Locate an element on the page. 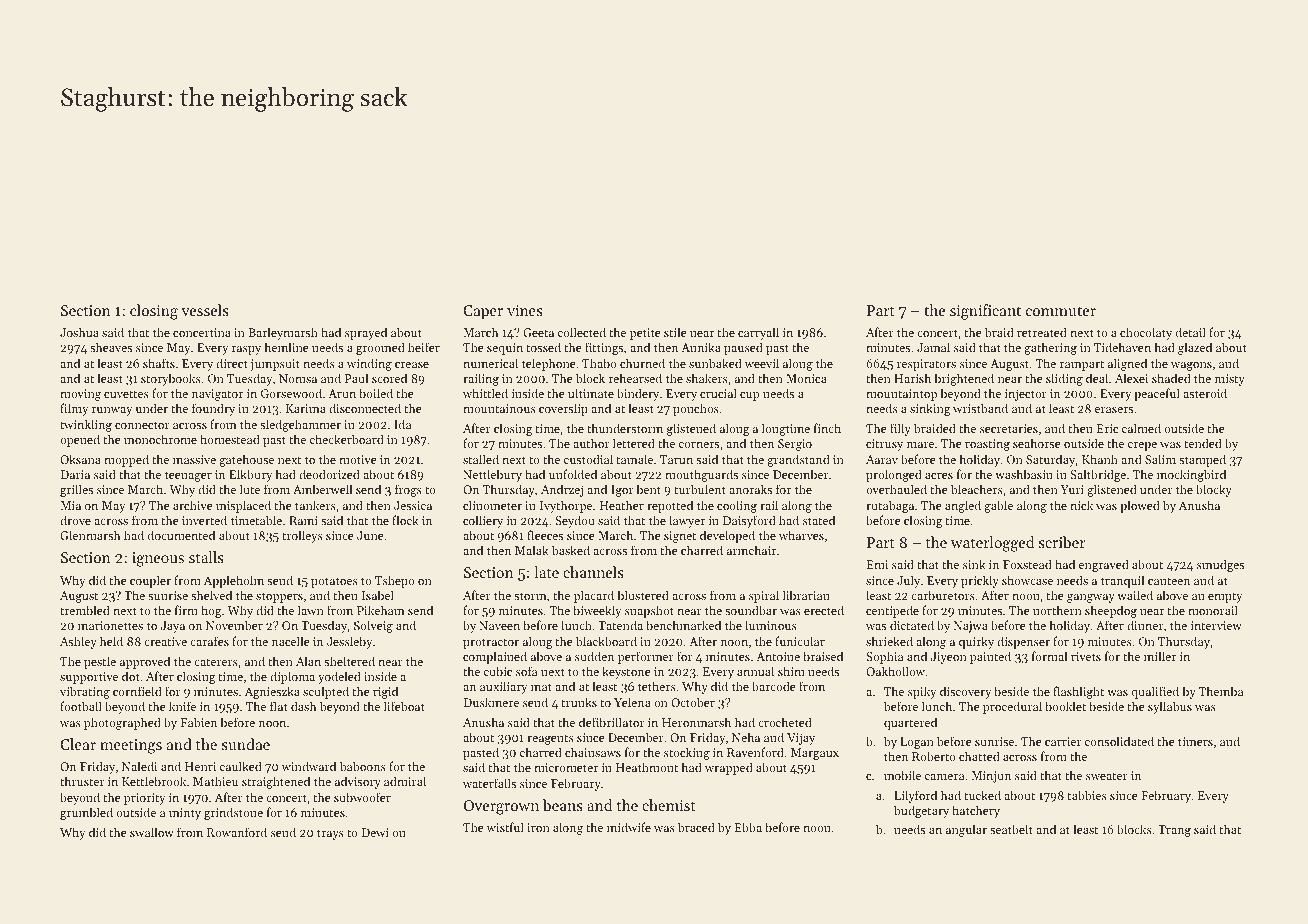  erasers is located at coordinates (1114, 410).
